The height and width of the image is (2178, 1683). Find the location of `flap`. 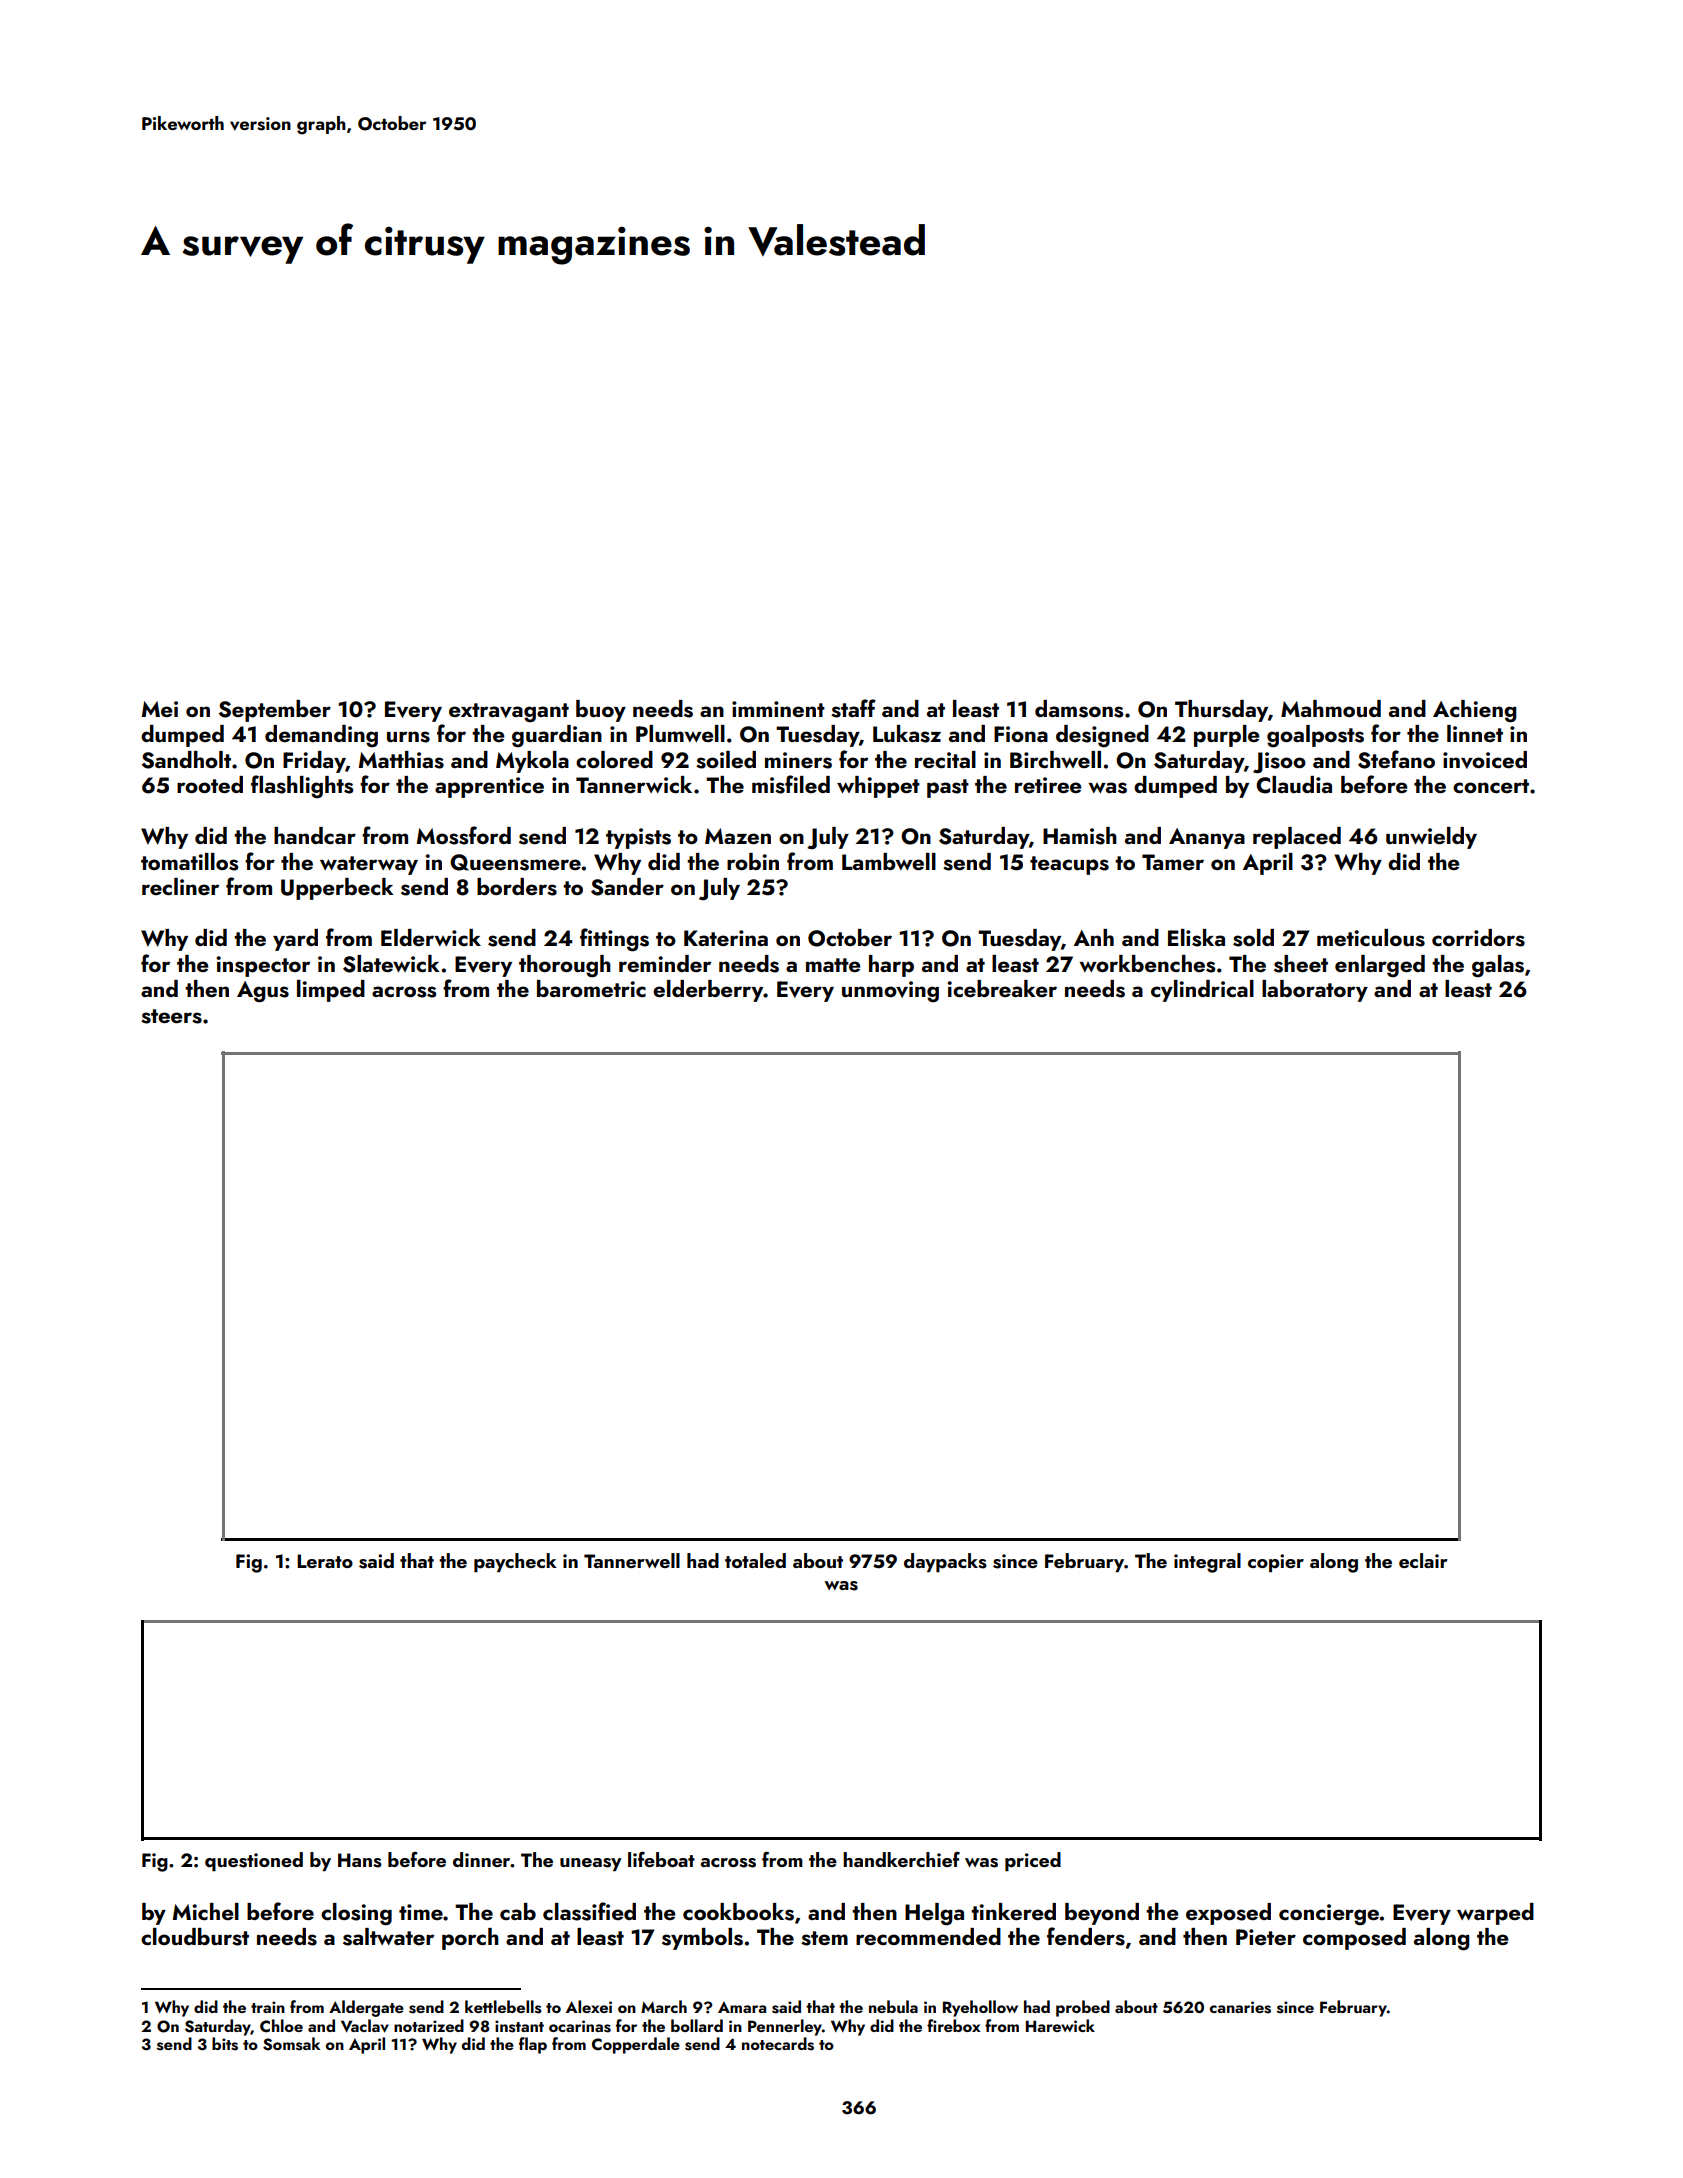

flap is located at coordinates (533, 2045).
